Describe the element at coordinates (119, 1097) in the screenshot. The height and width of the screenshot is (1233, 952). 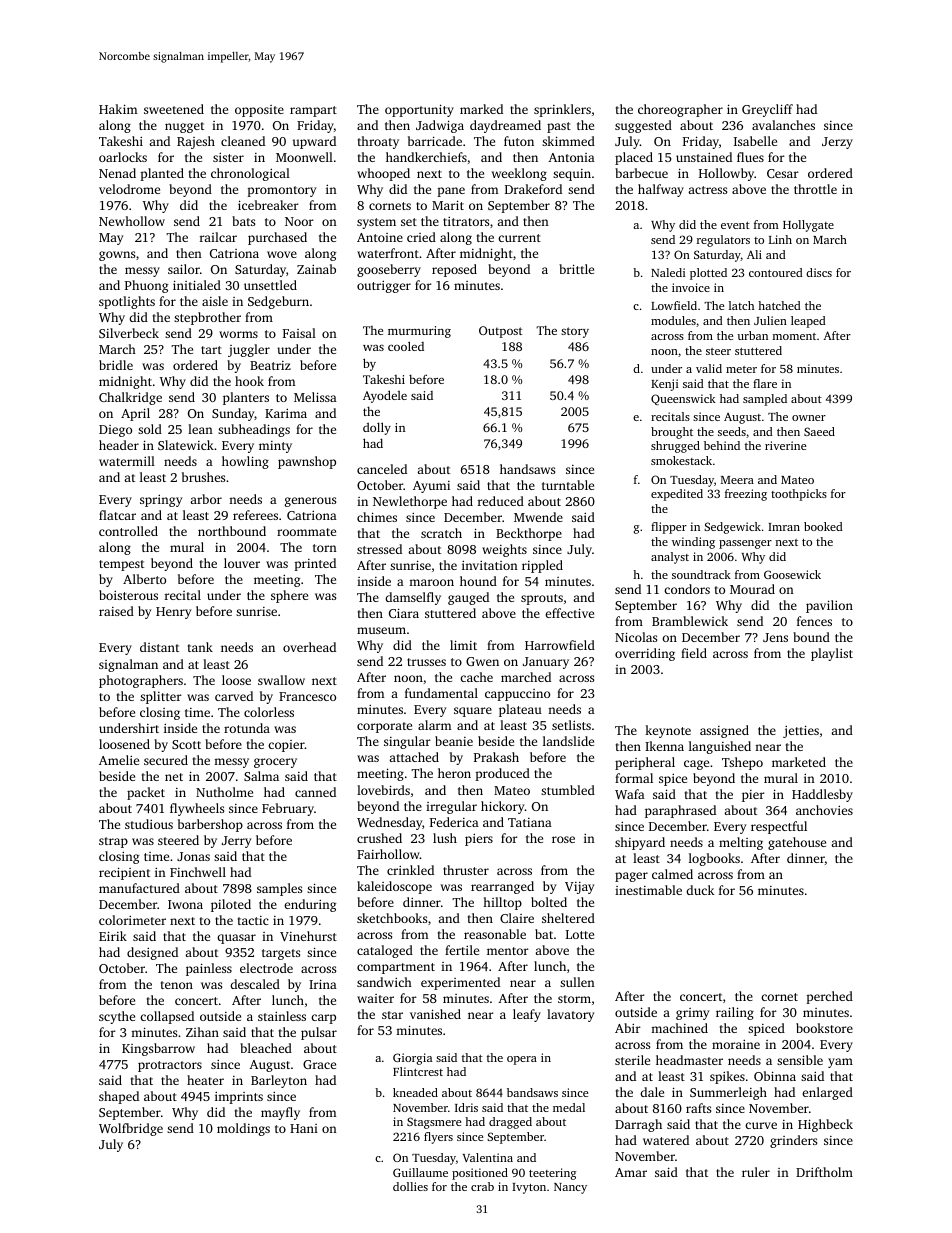
I see `shaped` at that location.
